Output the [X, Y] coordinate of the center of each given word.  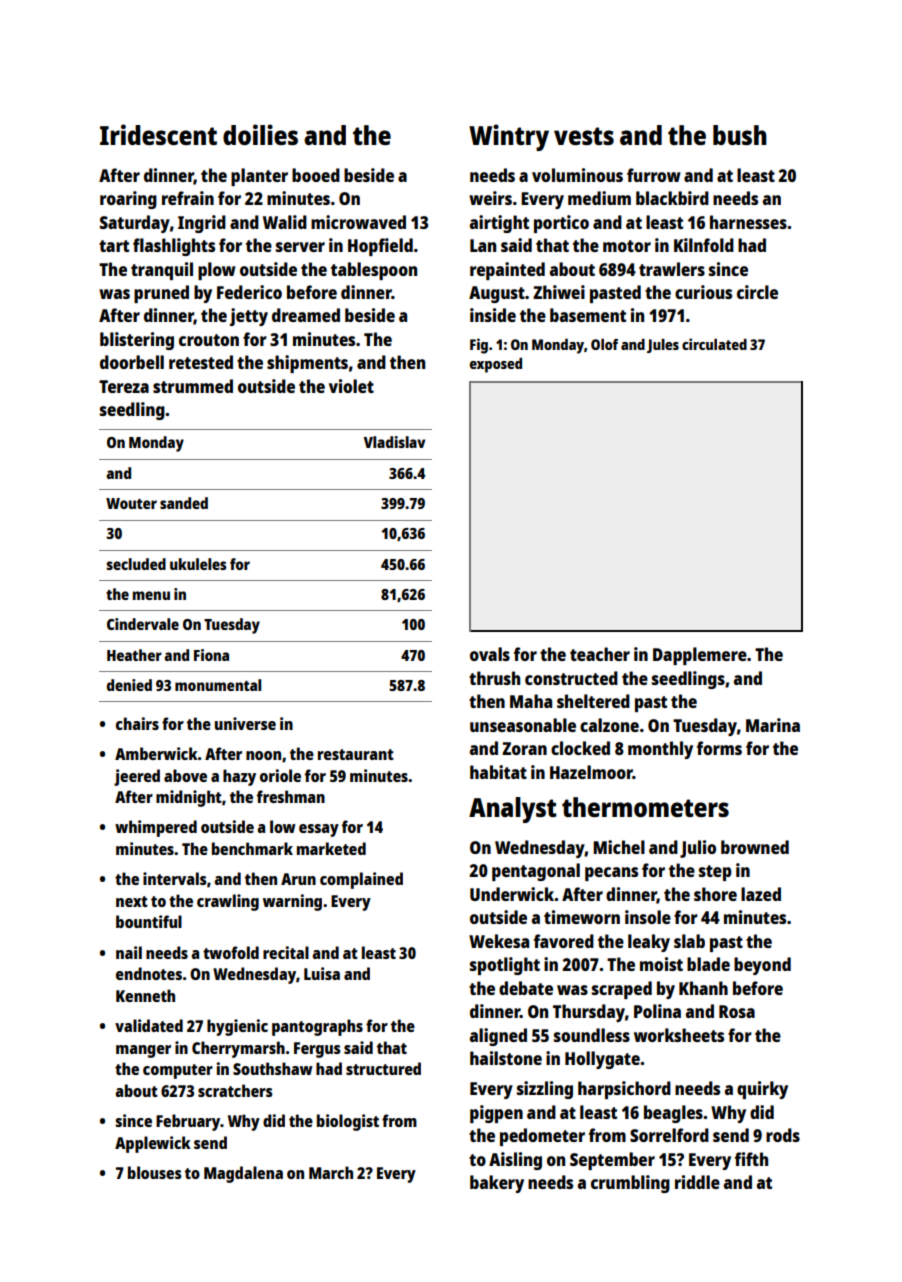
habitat [498, 772]
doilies [260, 134]
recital [286, 952]
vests [584, 136]
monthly [660, 750]
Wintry [509, 137]
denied [129, 685]
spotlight [505, 966]
